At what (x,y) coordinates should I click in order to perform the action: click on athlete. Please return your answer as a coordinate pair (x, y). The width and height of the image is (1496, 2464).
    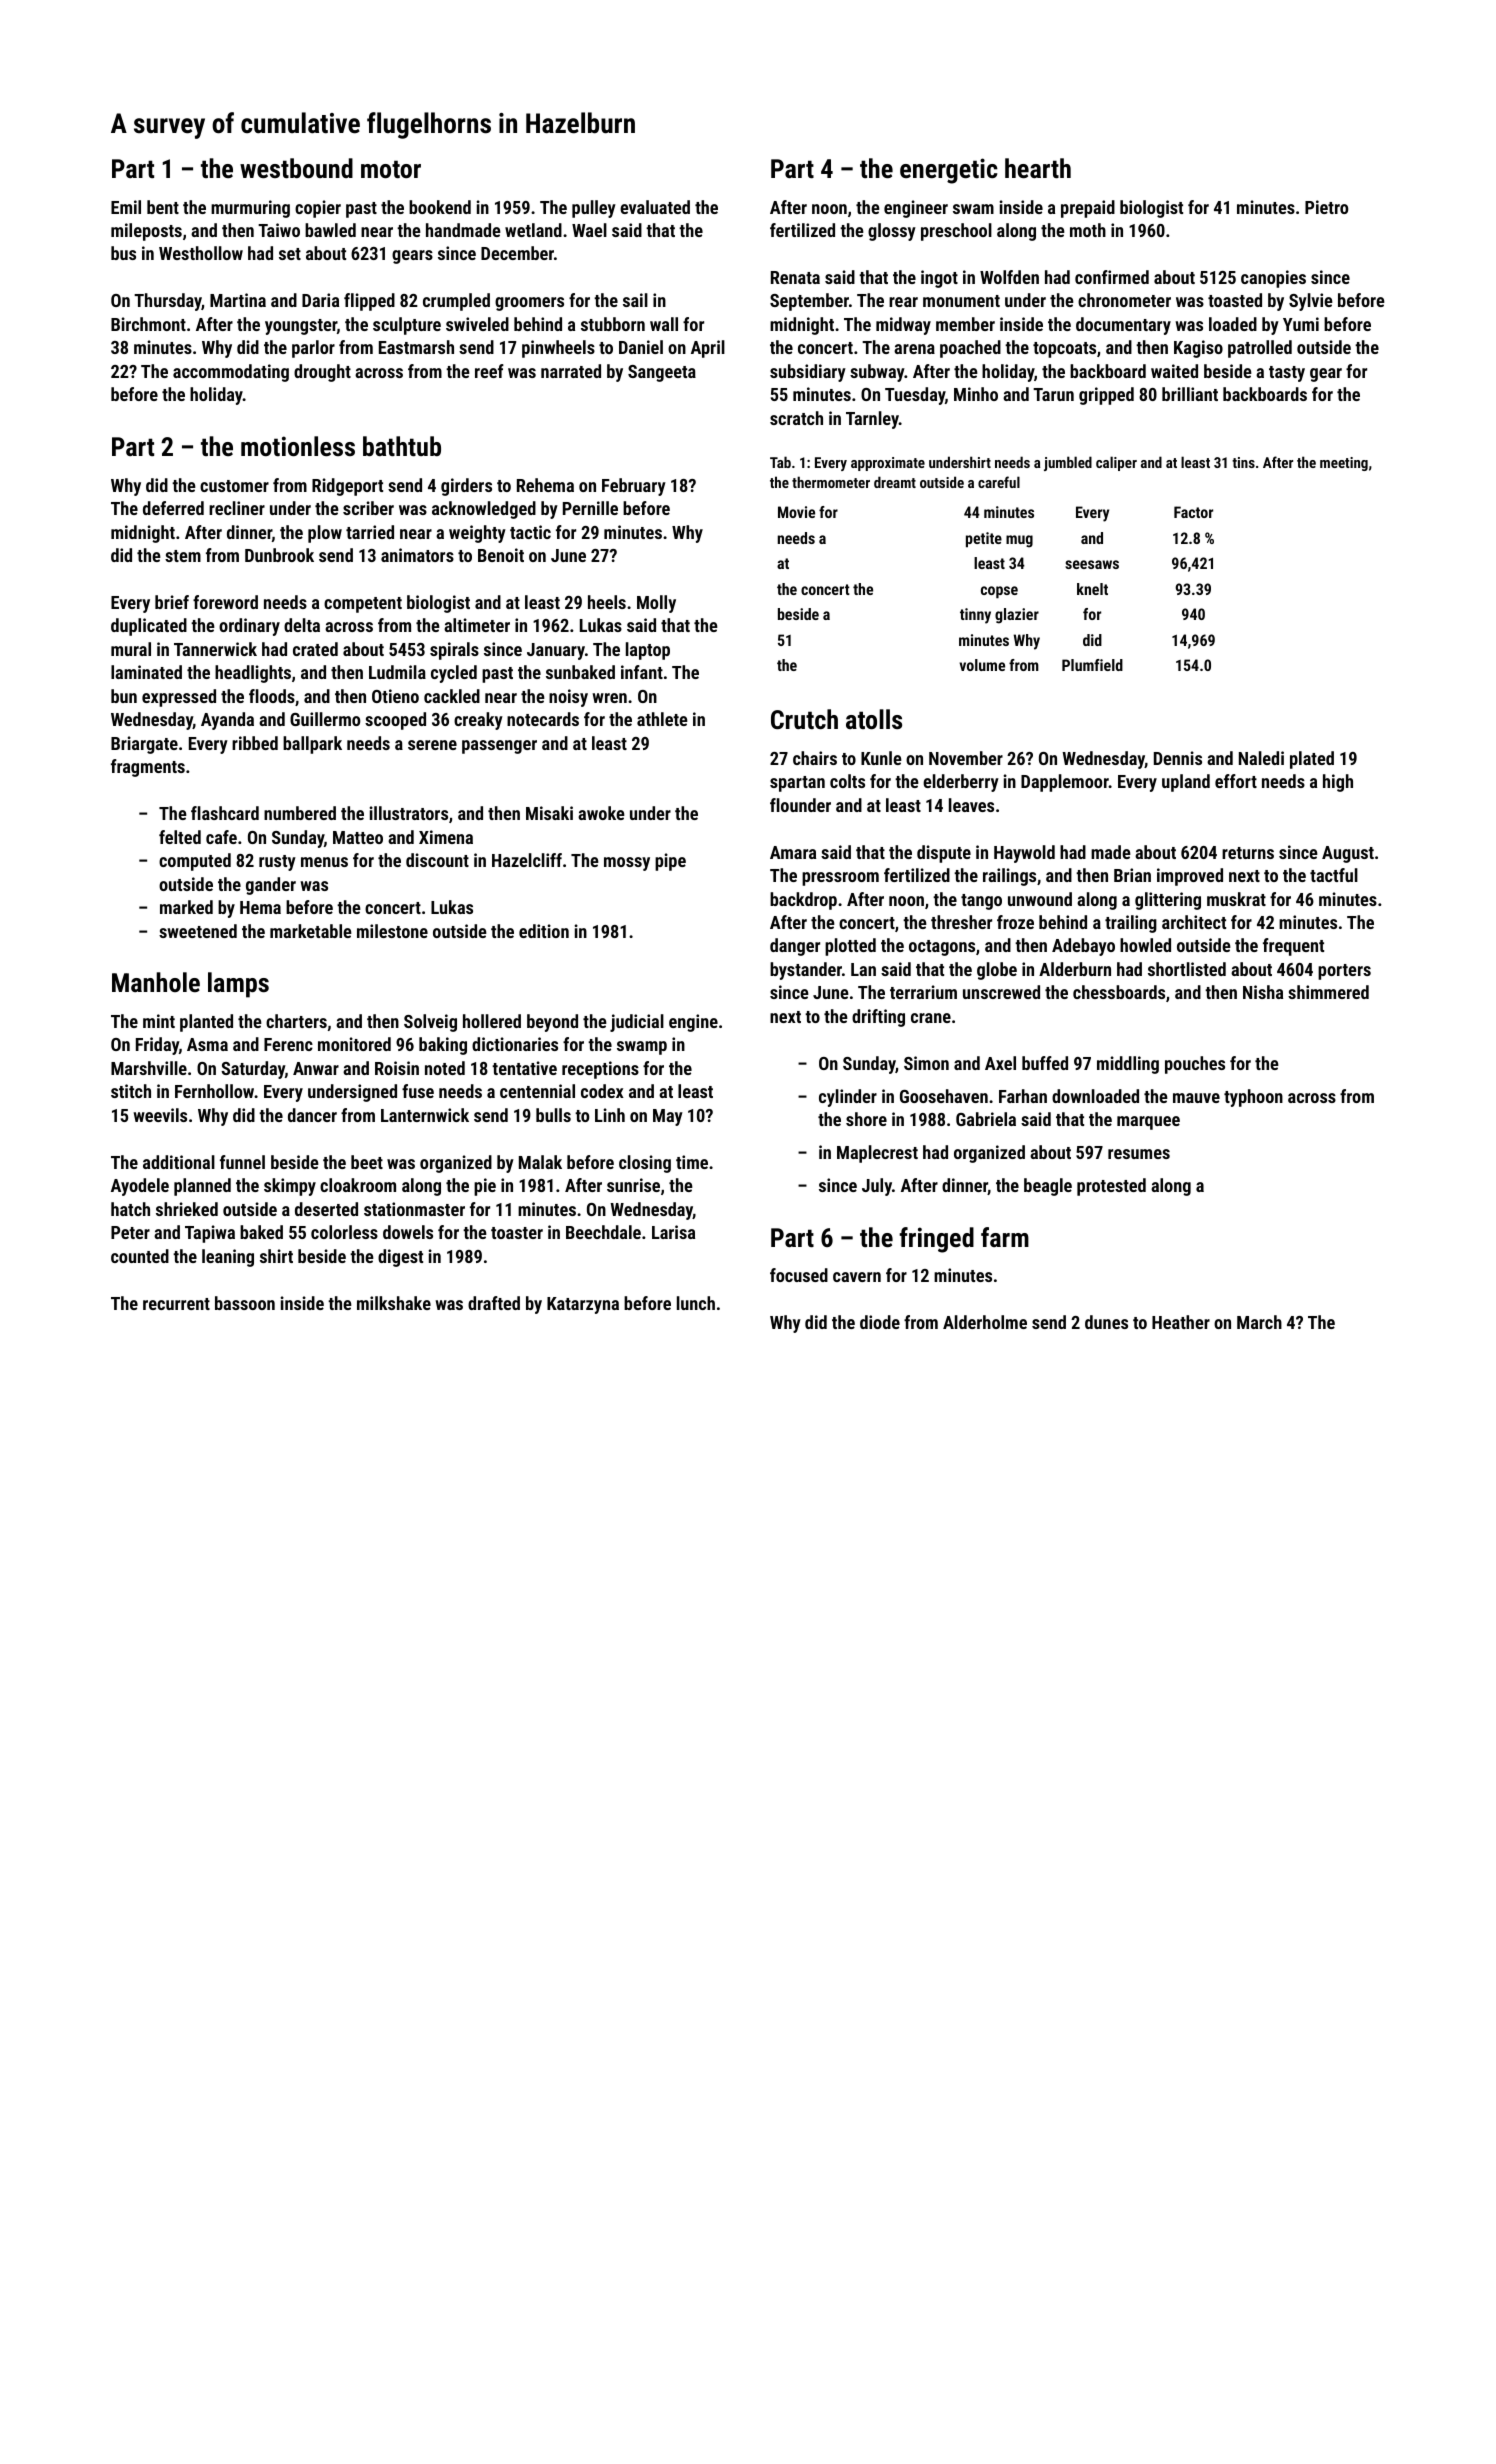
    Looking at the image, I should click on (662, 719).
